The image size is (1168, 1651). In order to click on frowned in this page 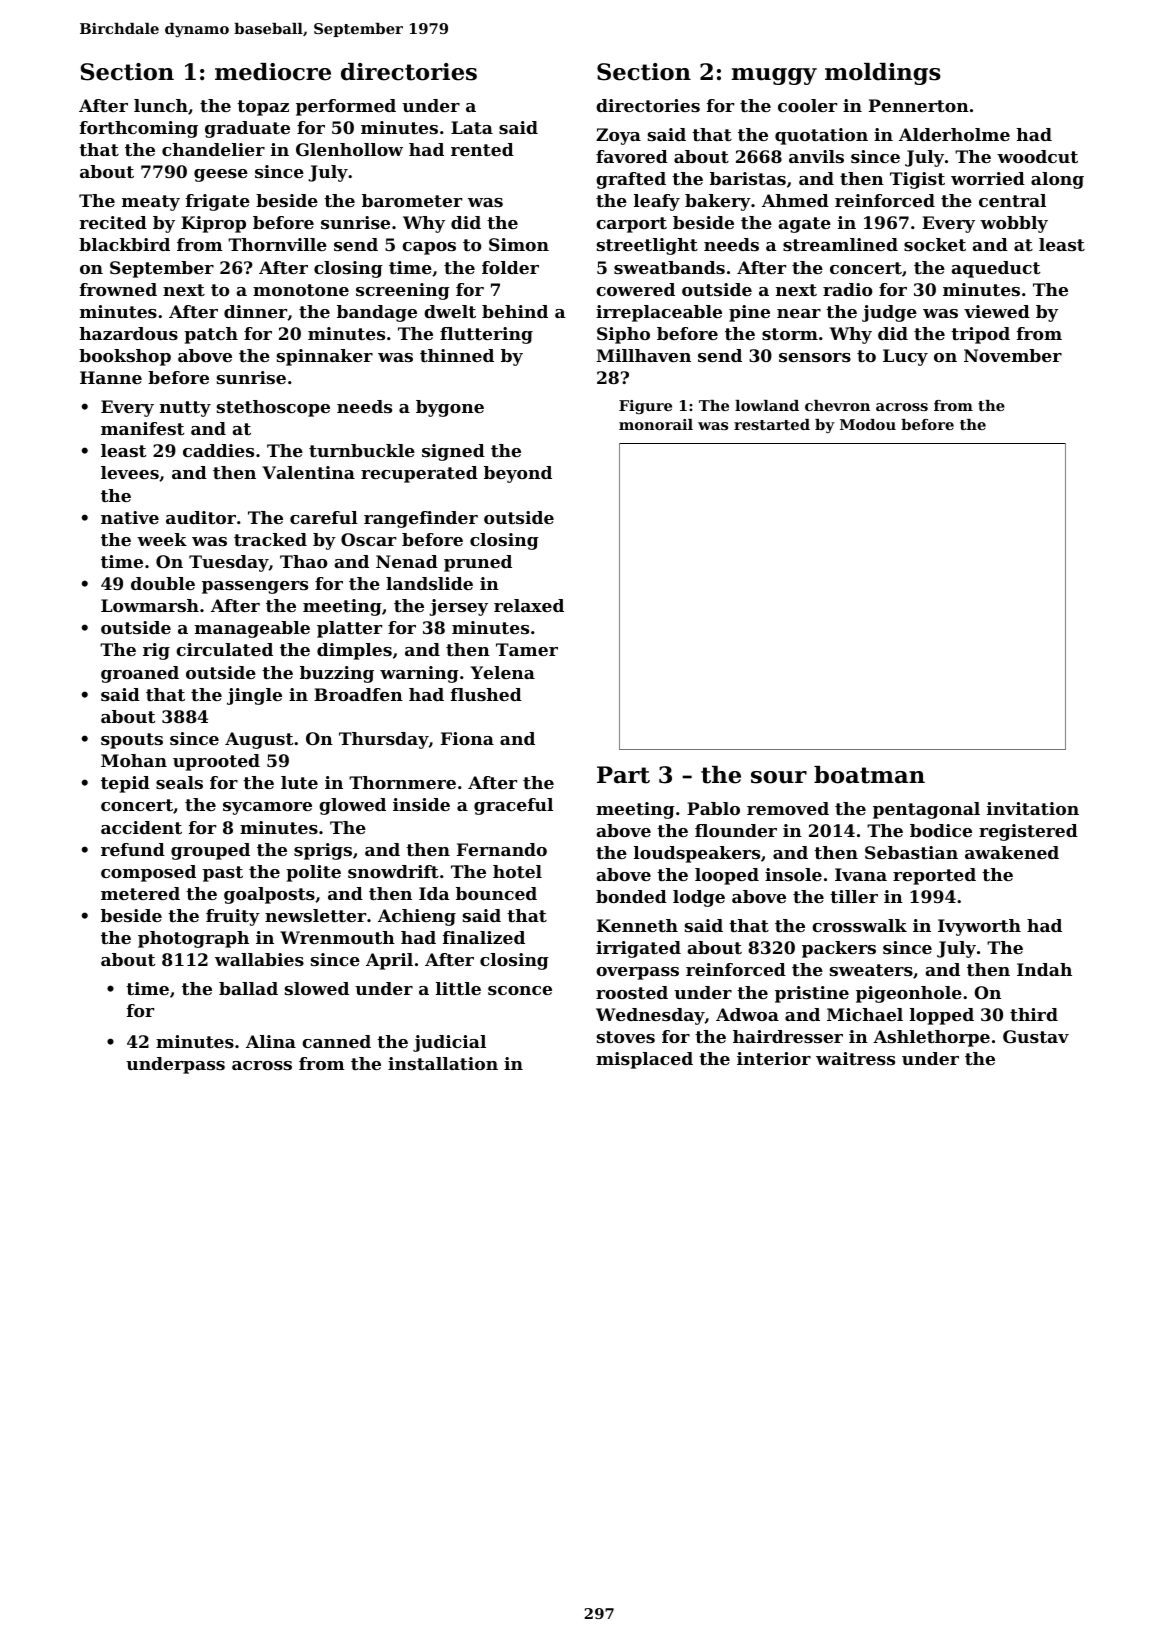, I will do `click(118, 289)`.
